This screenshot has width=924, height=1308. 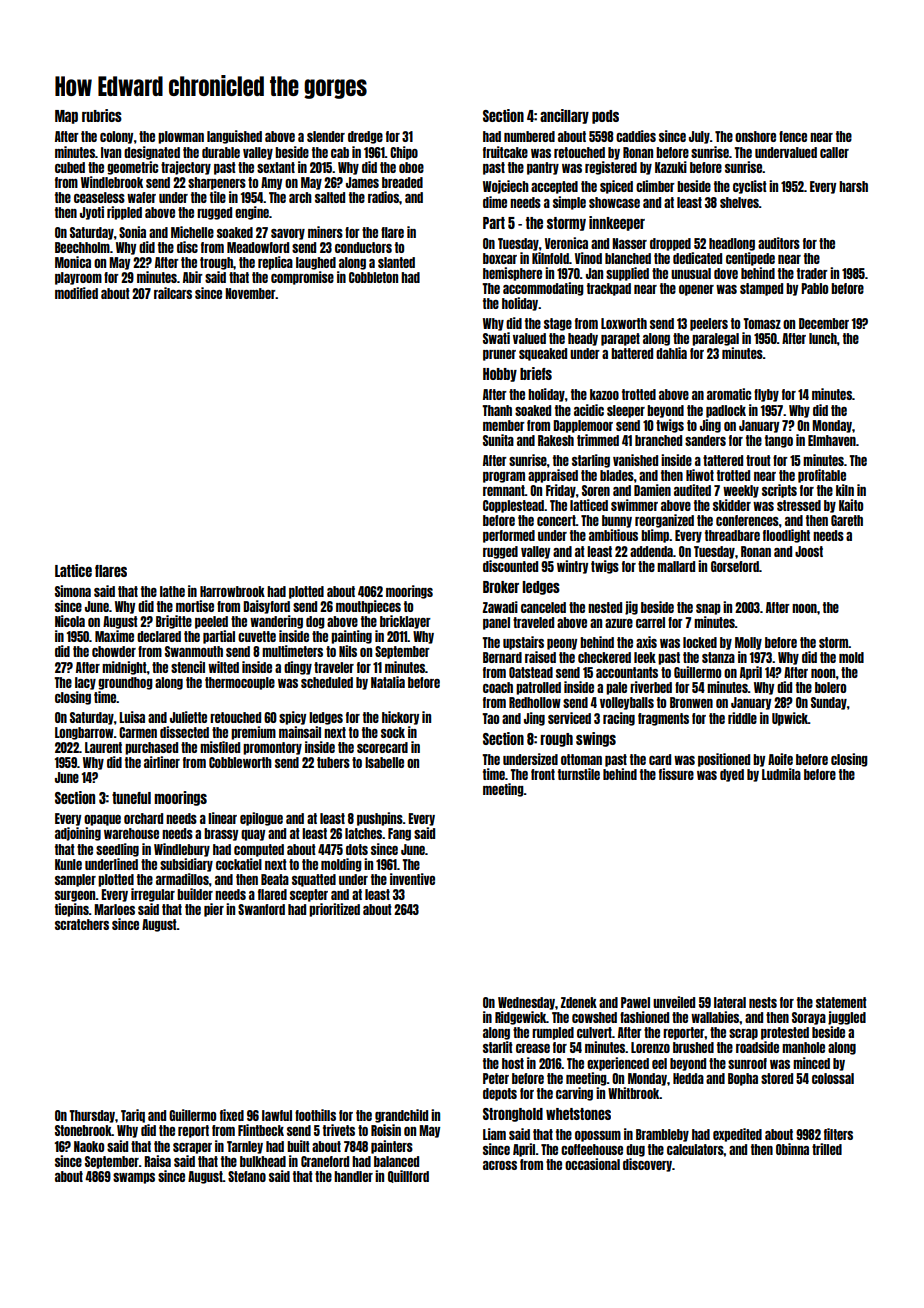 What do you see at coordinates (814, 288) in the screenshot?
I see `Pablo` at bounding box center [814, 288].
